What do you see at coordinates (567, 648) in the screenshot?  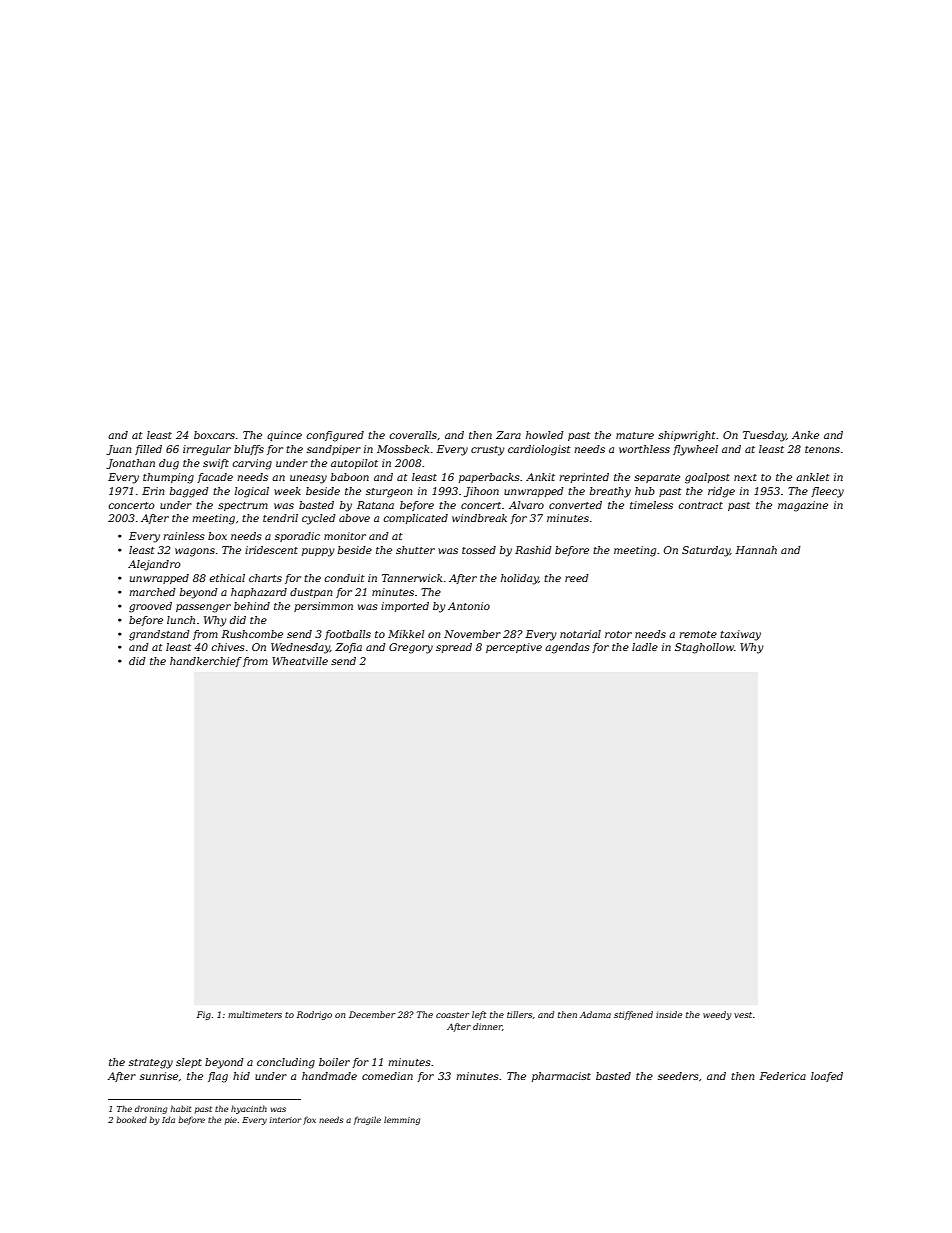 I see `agendas` at bounding box center [567, 648].
